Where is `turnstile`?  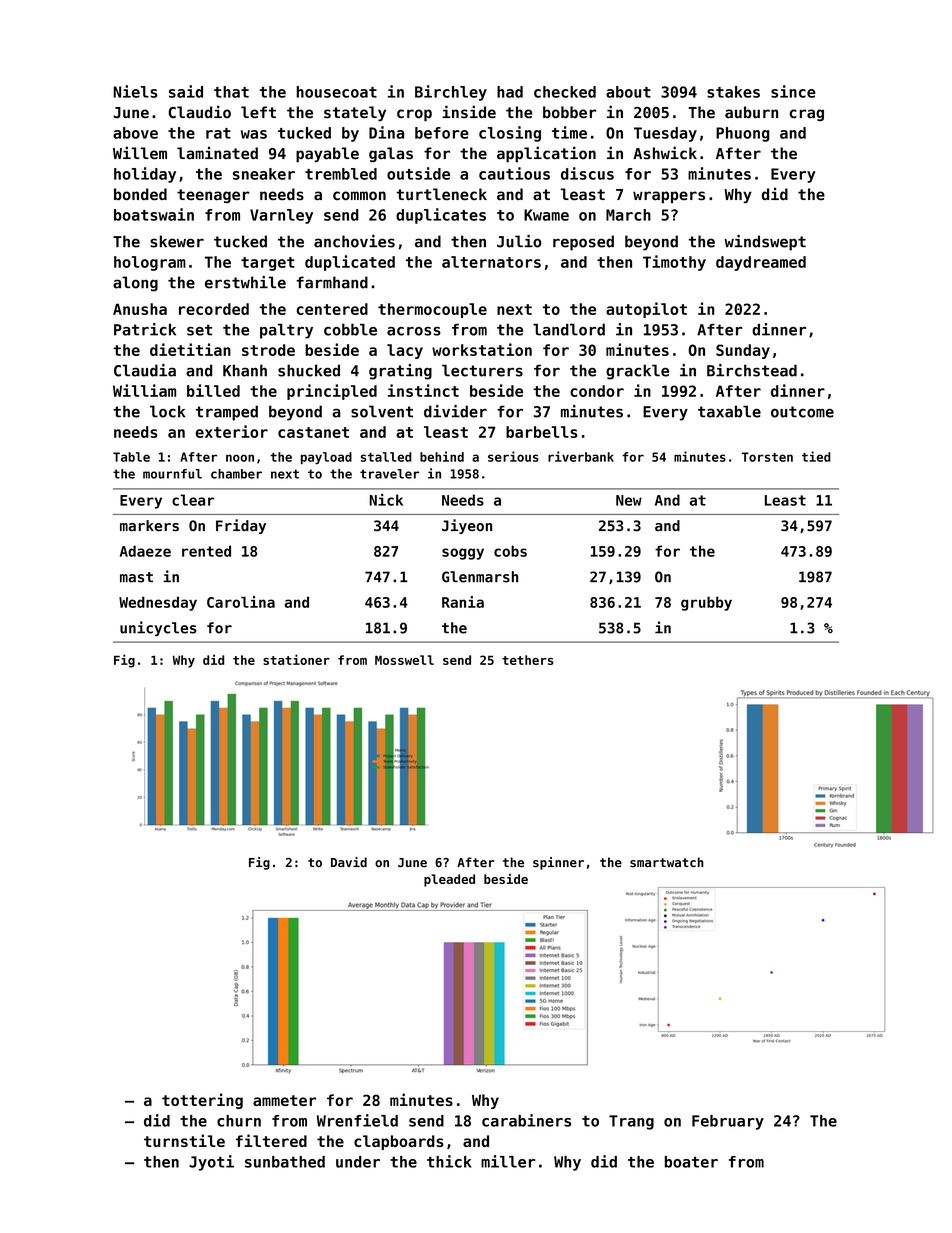 turnstile is located at coordinates (184, 1140).
